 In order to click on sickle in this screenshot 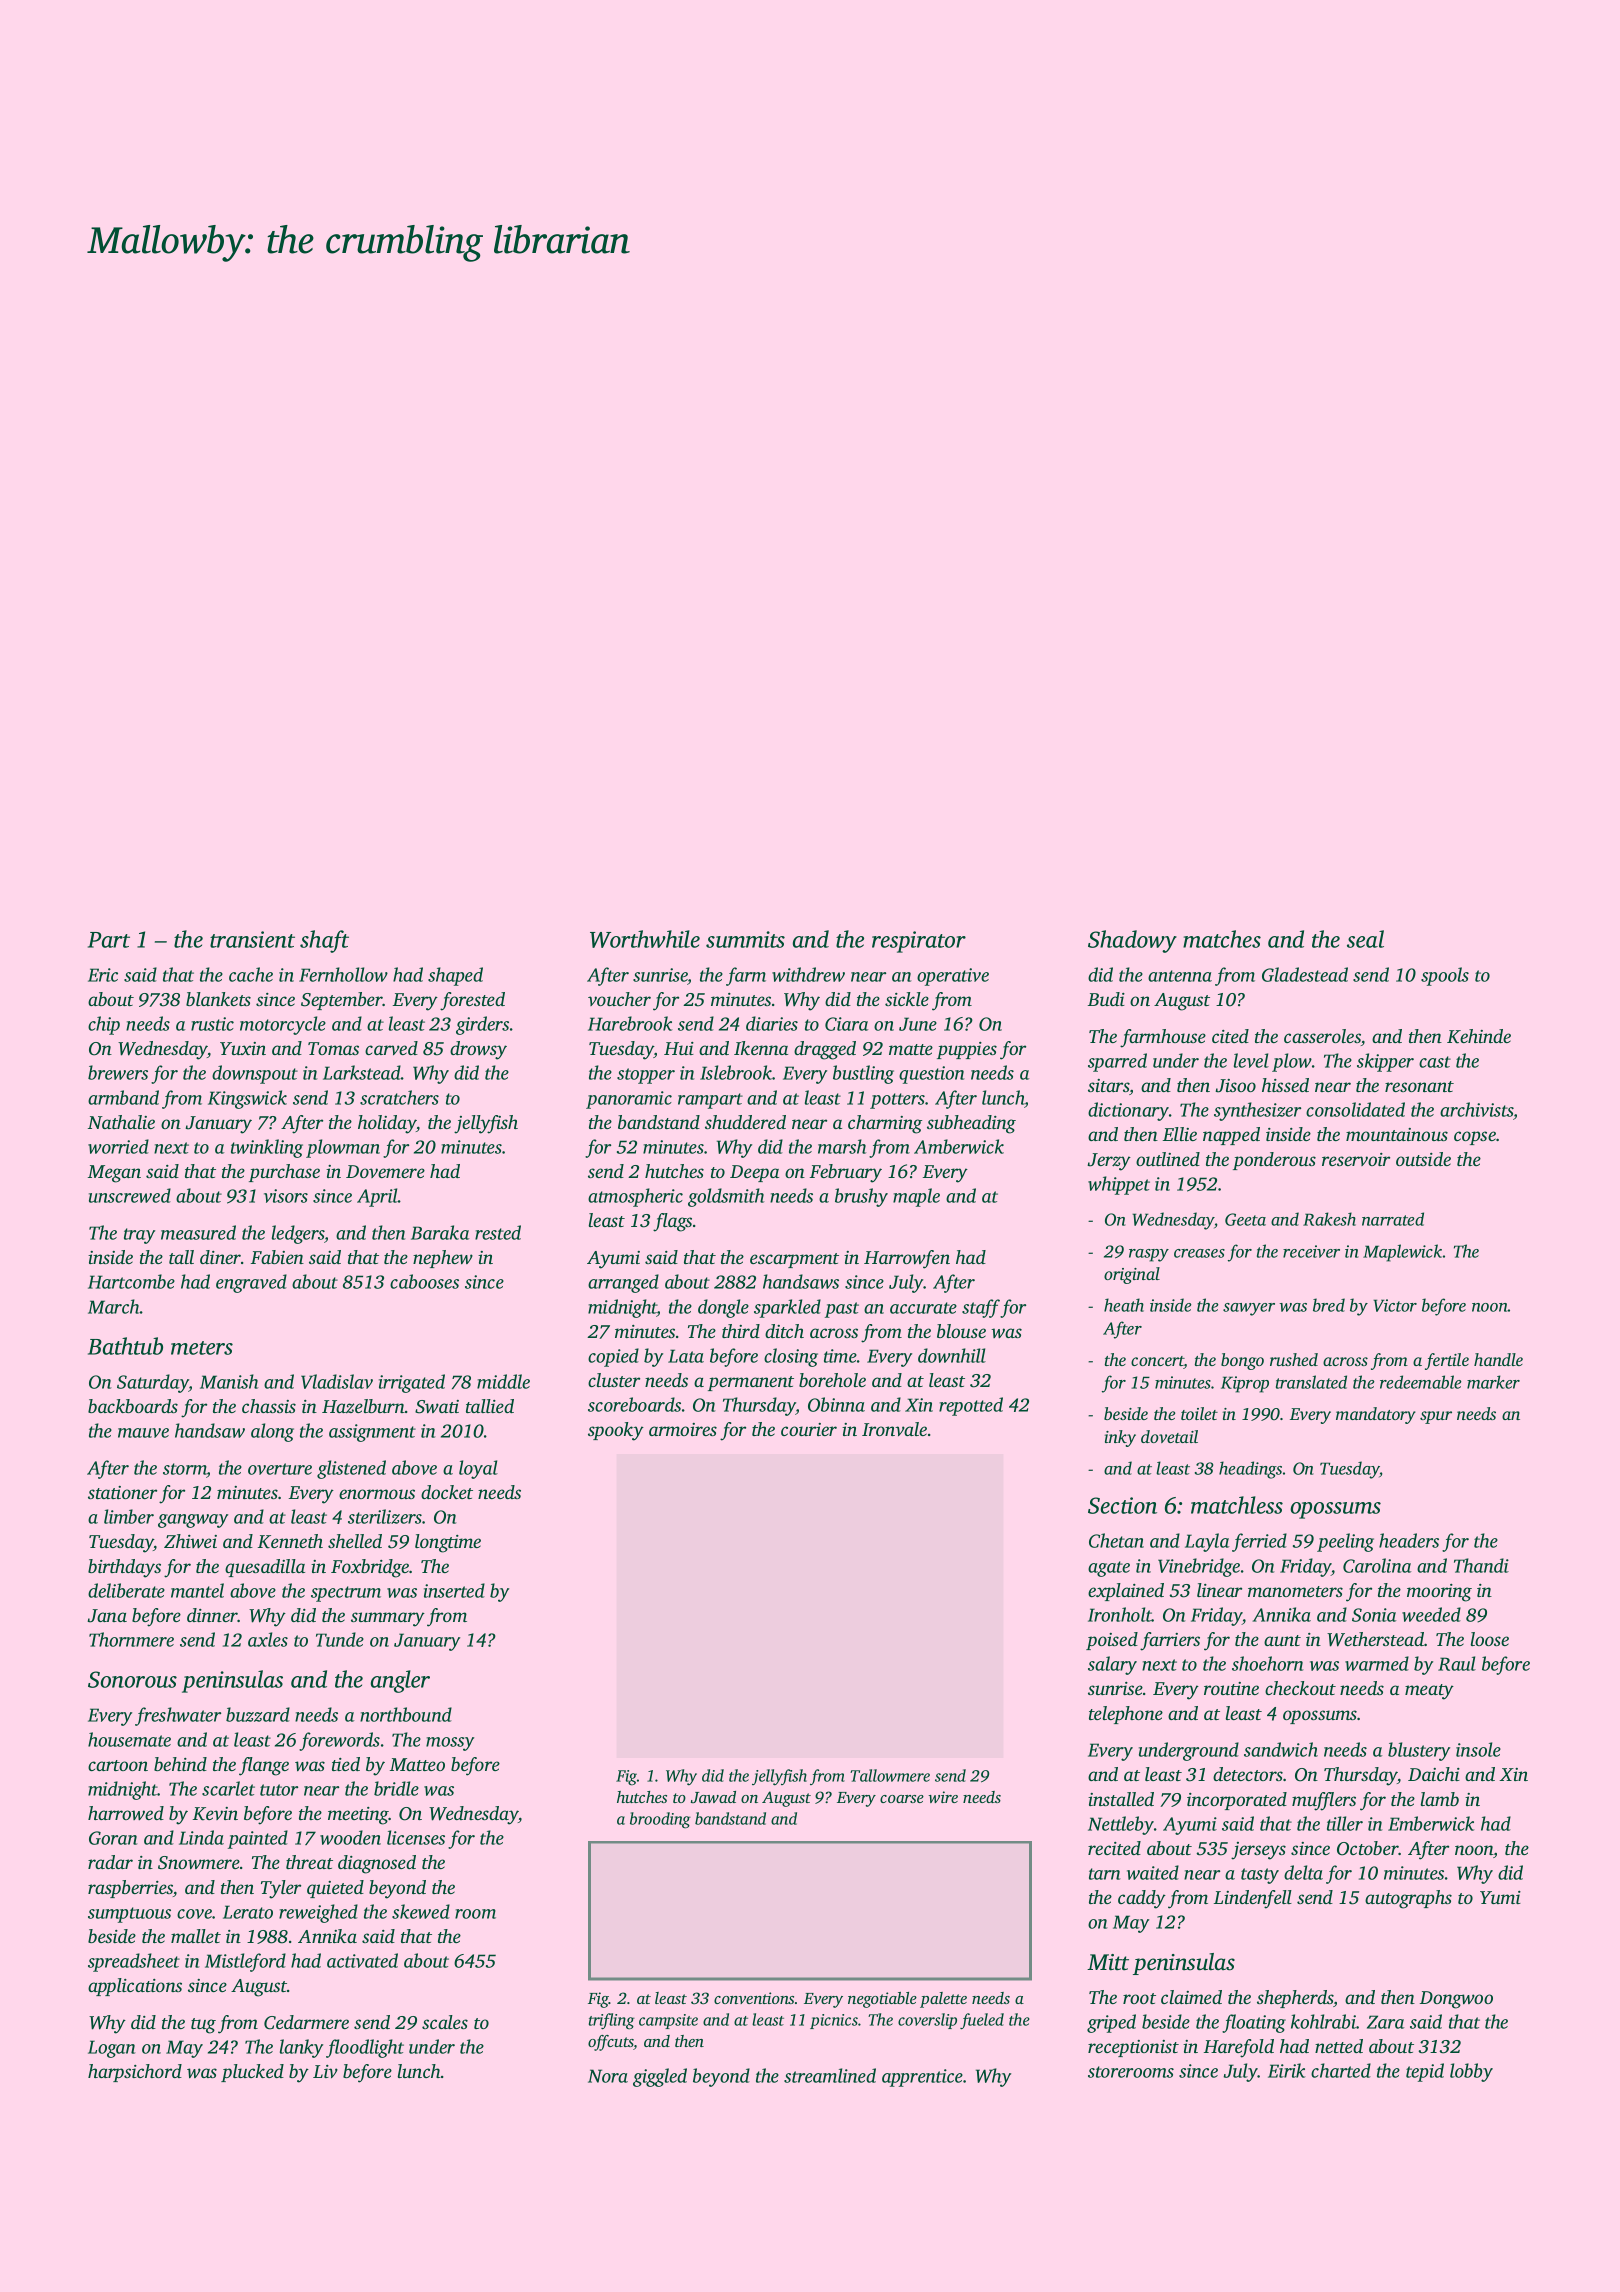, I will do `click(907, 999)`.
